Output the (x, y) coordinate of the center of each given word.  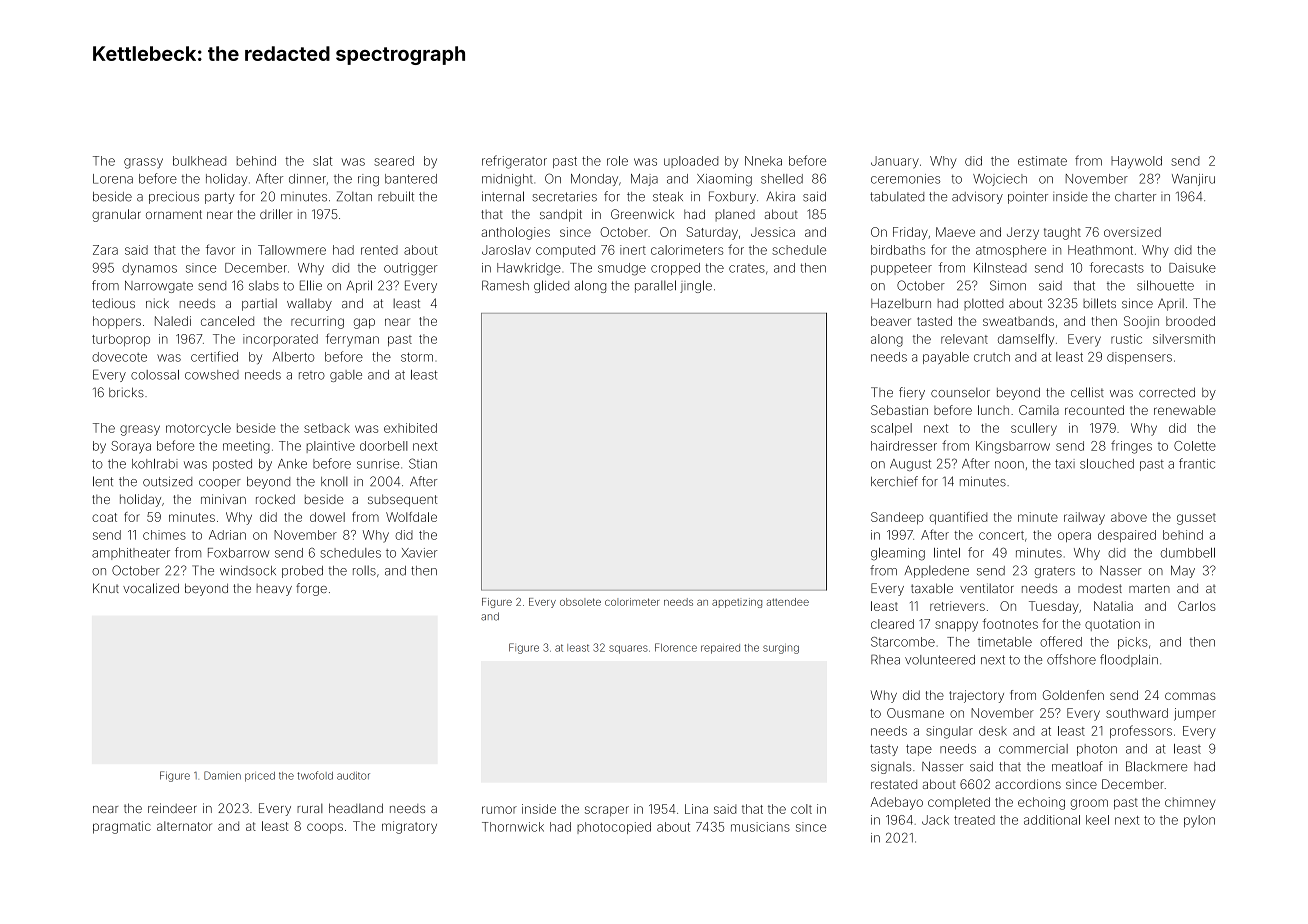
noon (1009, 465)
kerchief (894, 481)
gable (346, 376)
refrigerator (514, 162)
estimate (1042, 161)
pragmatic (122, 827)
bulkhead (199, 161)
